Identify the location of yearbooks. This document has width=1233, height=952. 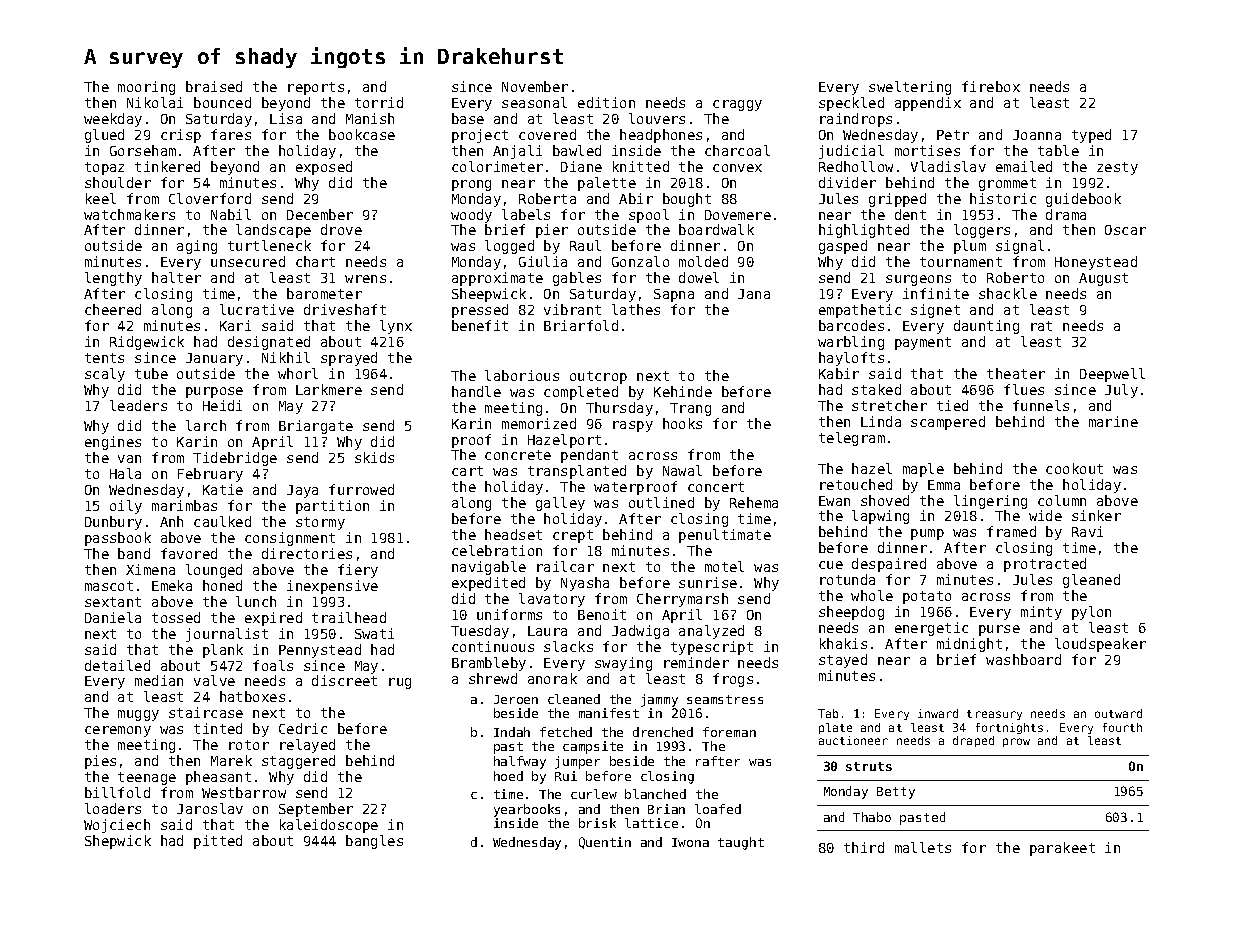
(527, 810).
